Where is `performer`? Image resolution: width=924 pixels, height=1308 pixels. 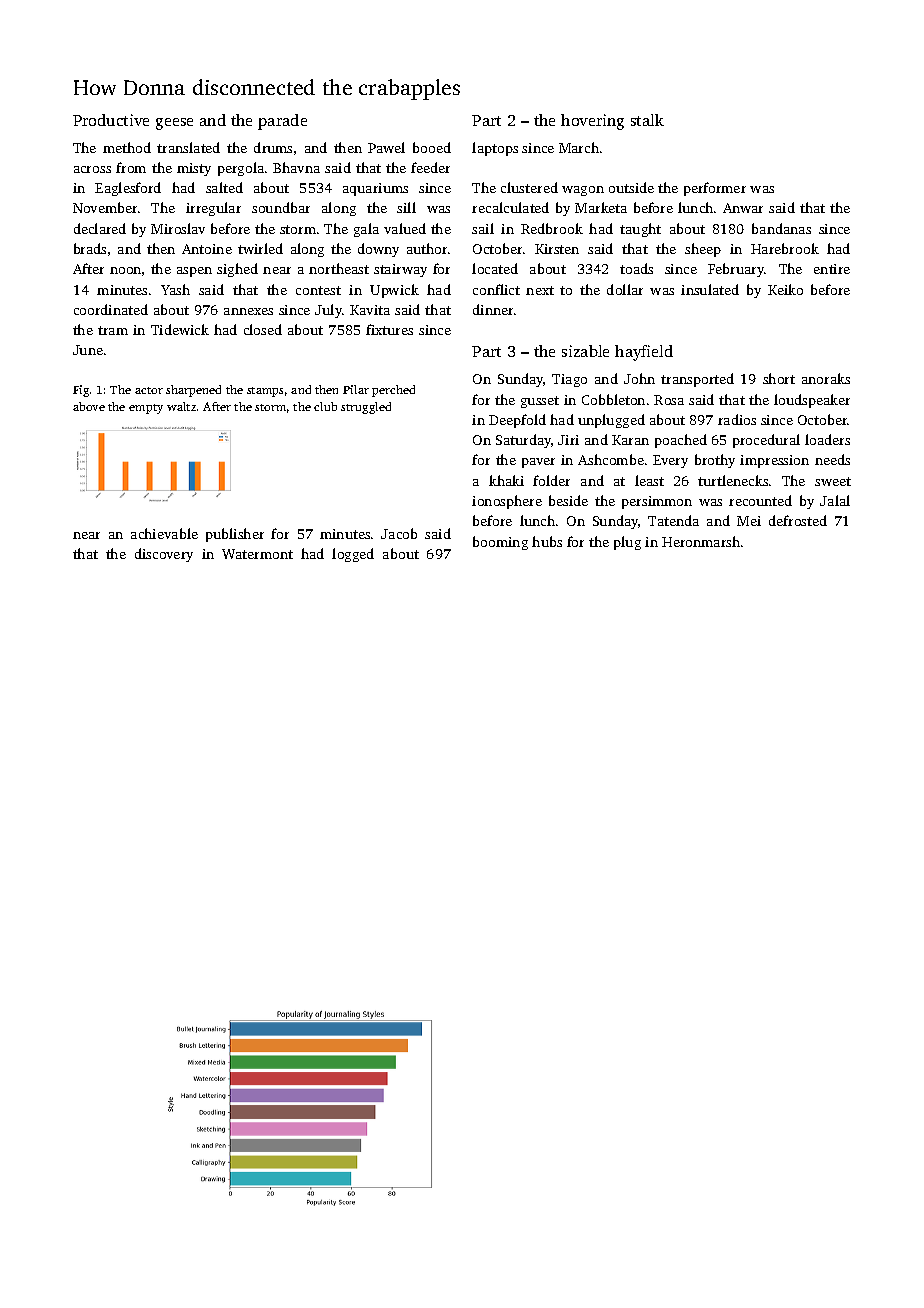
performer is located at coordinates (715, 189).
